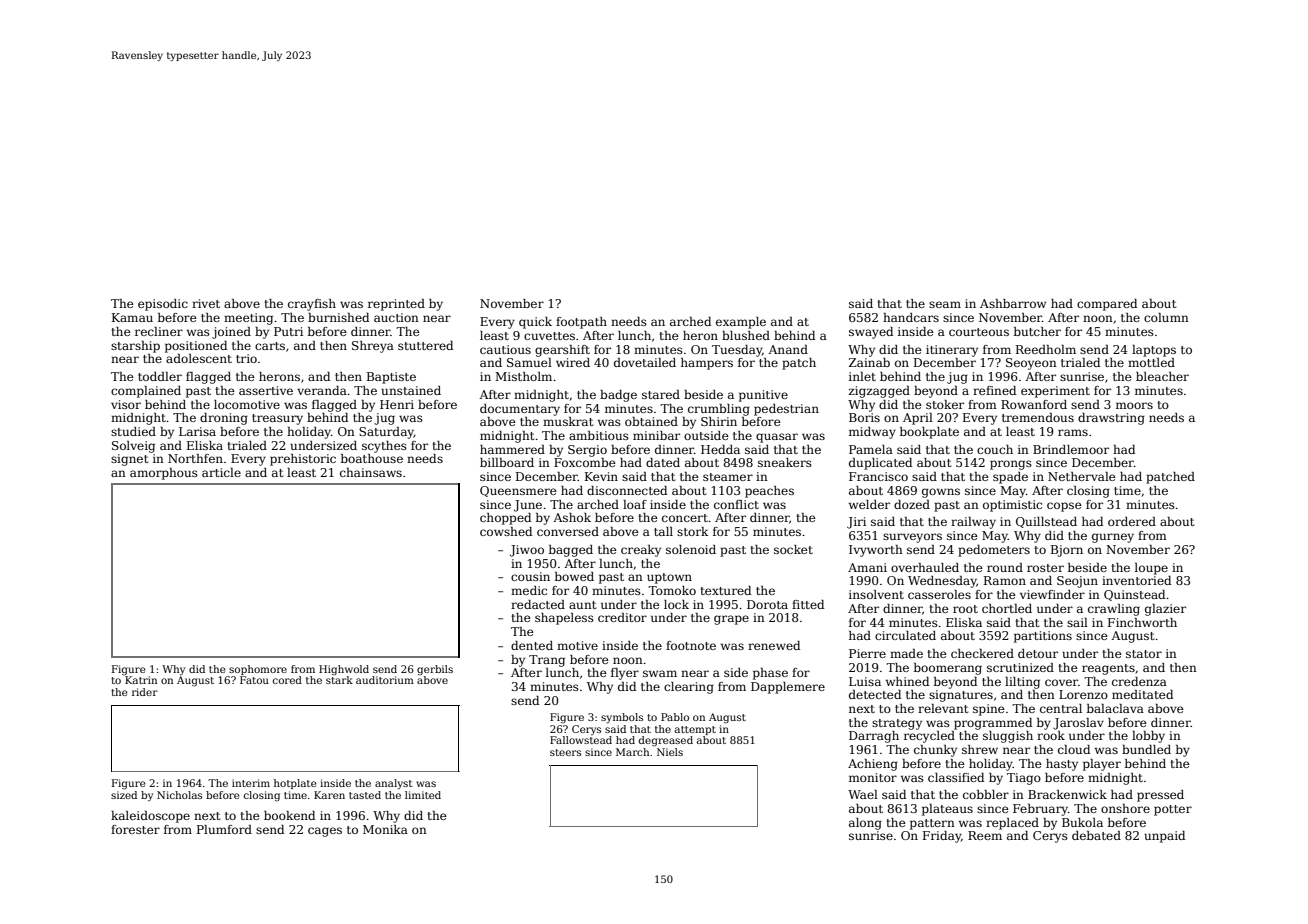 This image has width=1308, height=924. I want to click on forester, so click(135, 829).
